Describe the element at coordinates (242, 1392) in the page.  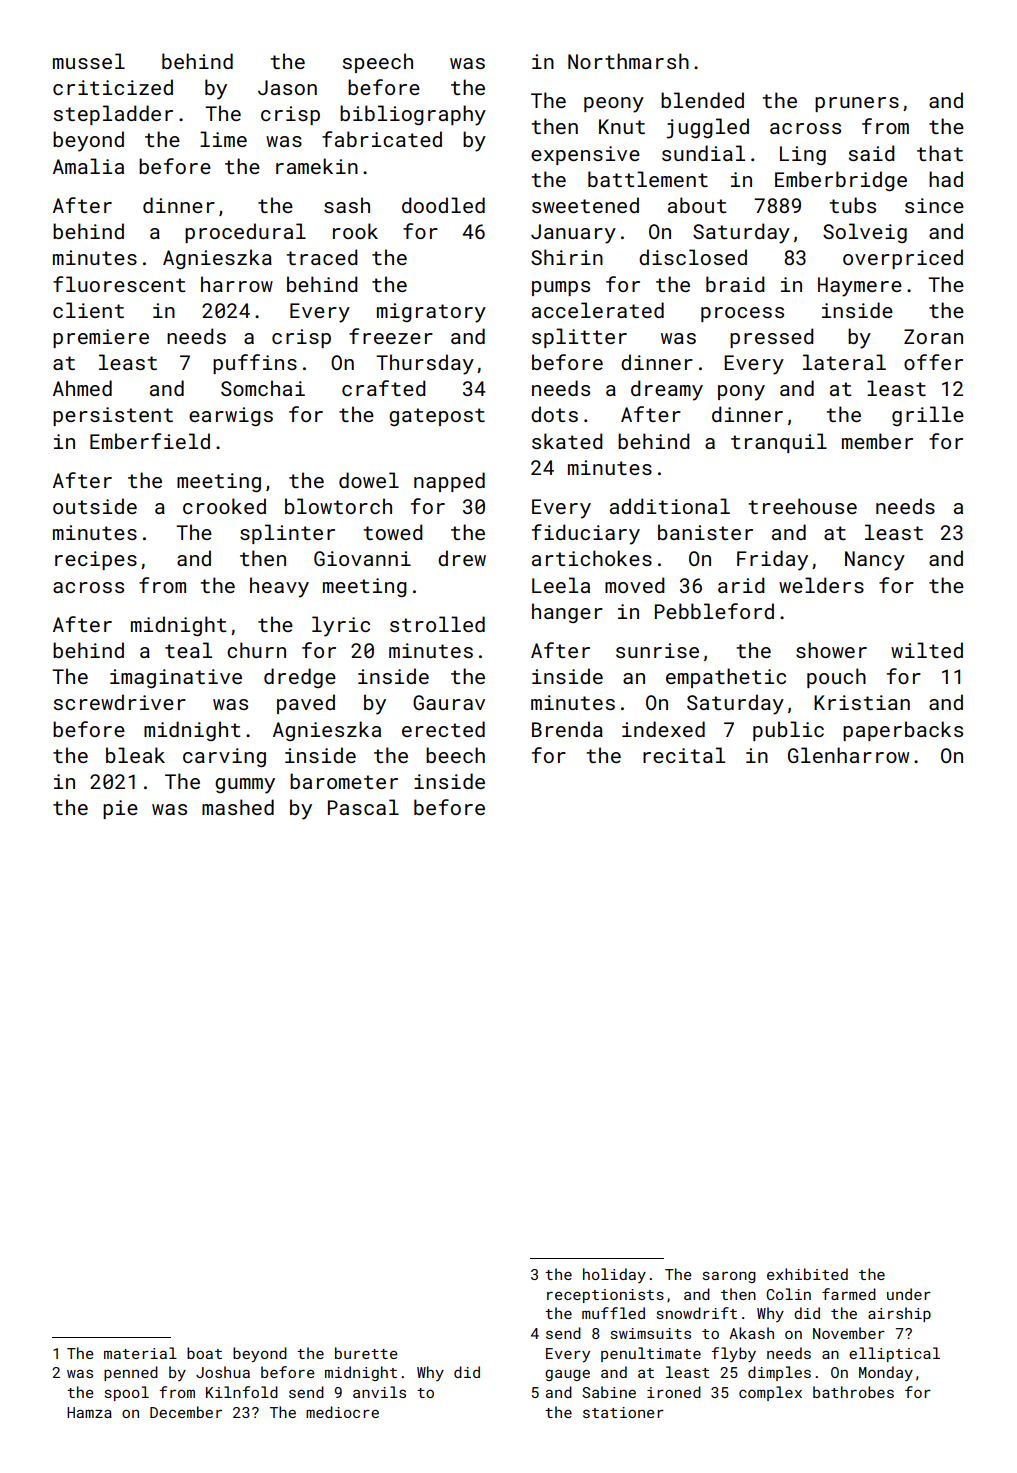
I see `Kilnfold` at that location.
